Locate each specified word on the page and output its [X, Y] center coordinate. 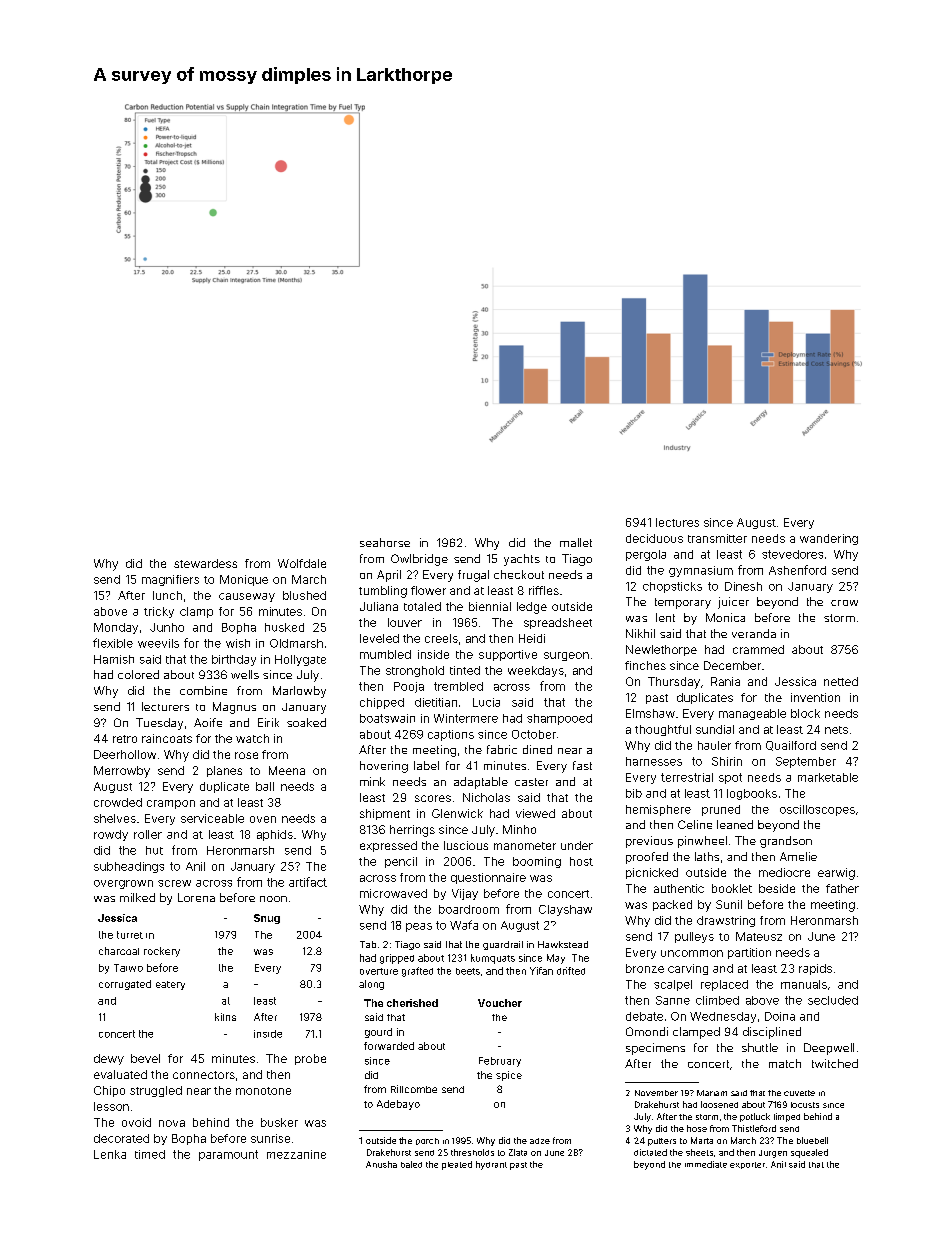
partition [749, 953]
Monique [244, 580]
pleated [457, 1165]
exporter [747, 1165]
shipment [385, 814]
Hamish [114, 659]
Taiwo [128, 968]
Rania [725, 681]
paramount [228, 1155]
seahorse [385, 542]
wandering [829, 539]
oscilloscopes [817, 810]
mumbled [385, 654]
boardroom [469, 909]
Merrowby [122, 772]
